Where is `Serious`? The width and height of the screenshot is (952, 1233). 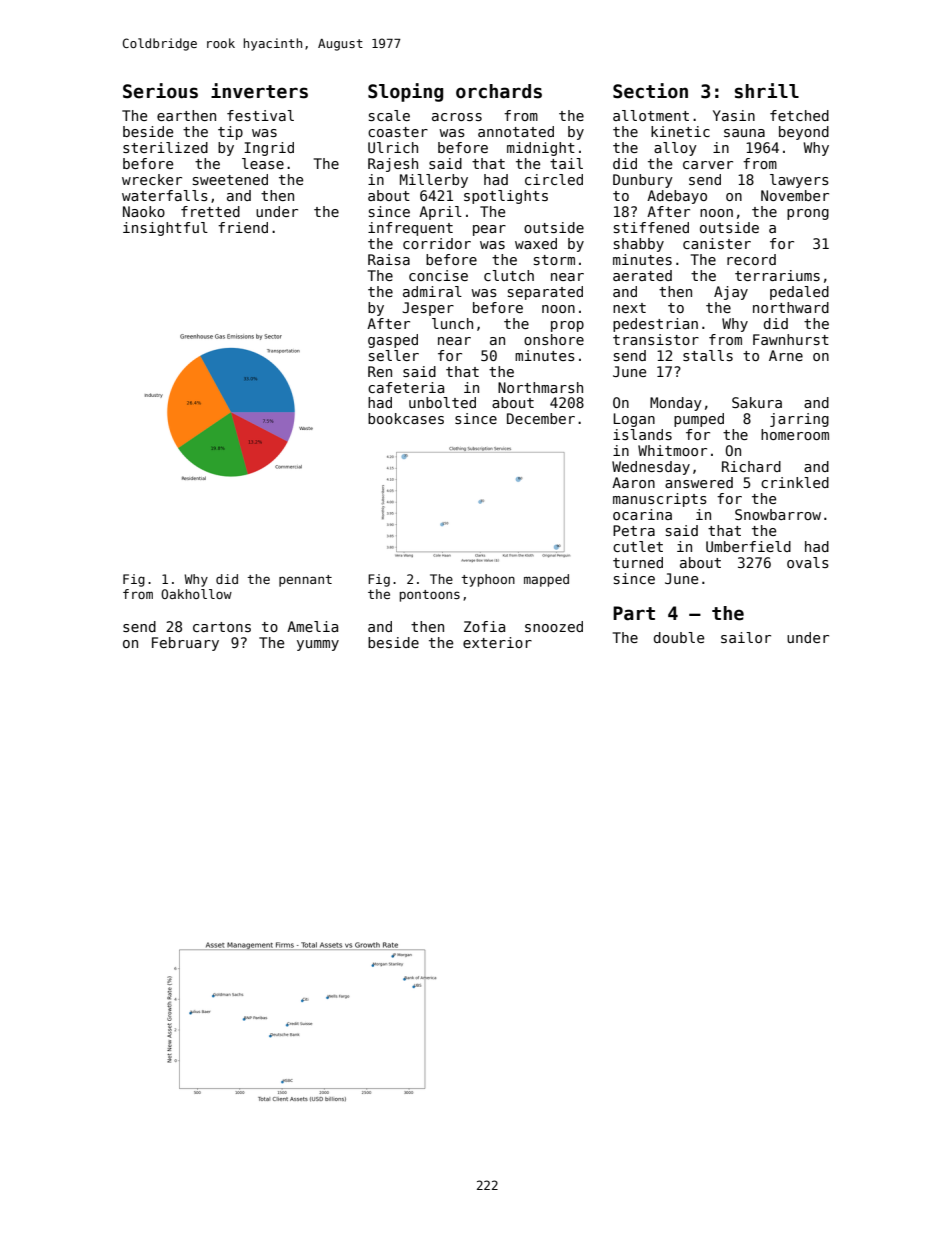 Serious is located at coordinates (160, 91).
